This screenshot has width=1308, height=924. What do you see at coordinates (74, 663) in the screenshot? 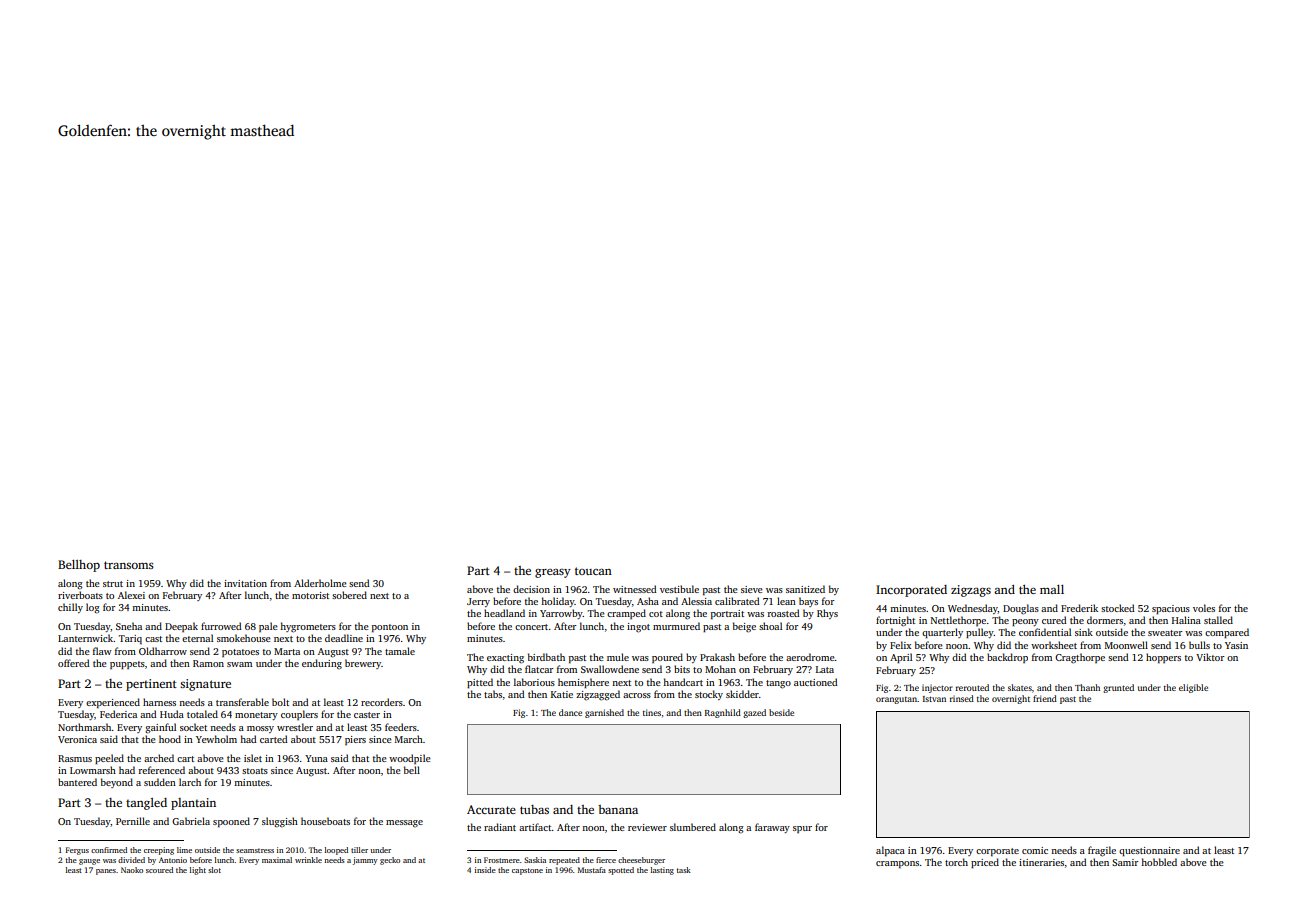
I see `offered` at bounding box center [74, 663].
